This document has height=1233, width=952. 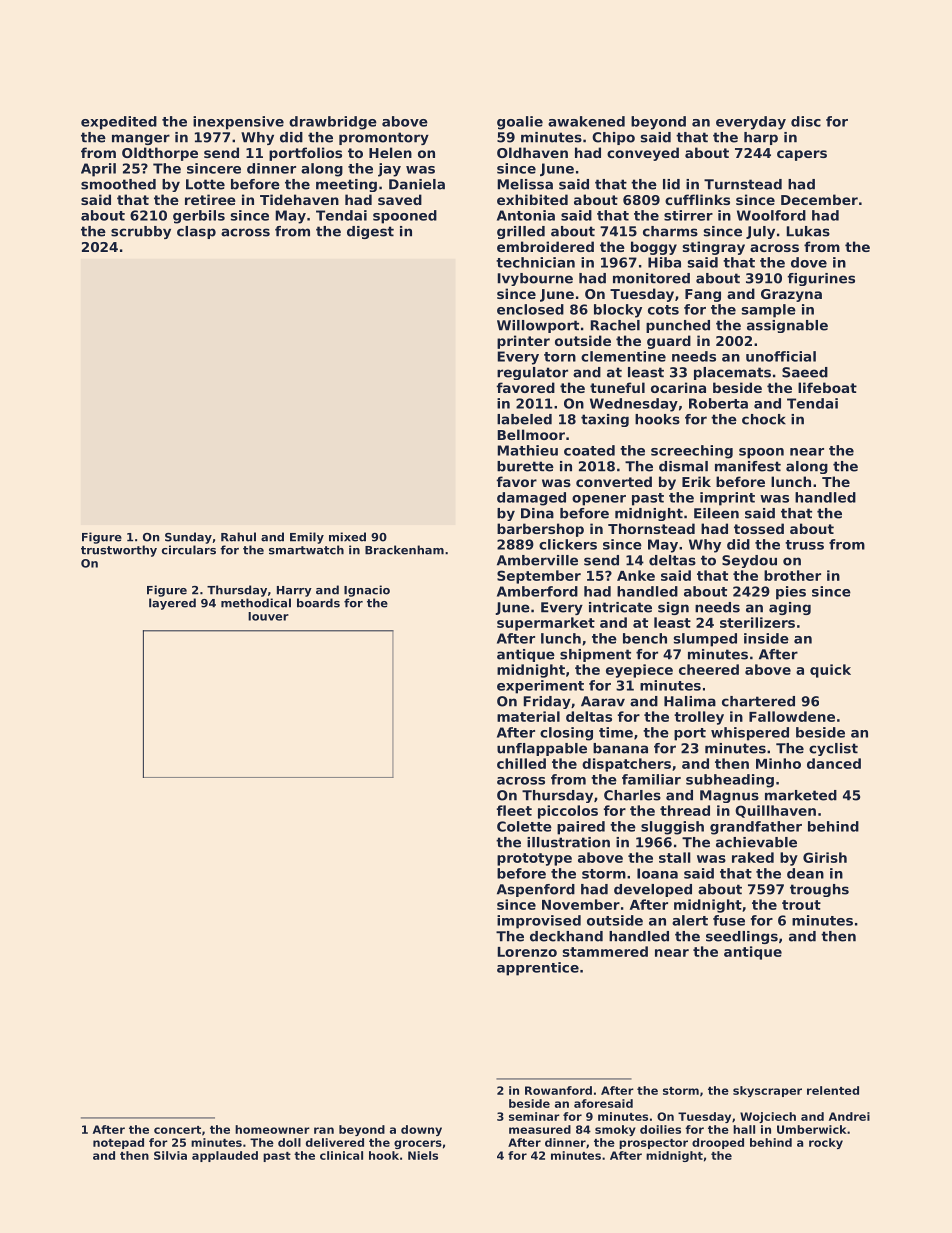 I want to click on delivered, so click(x=335, y=1142).
